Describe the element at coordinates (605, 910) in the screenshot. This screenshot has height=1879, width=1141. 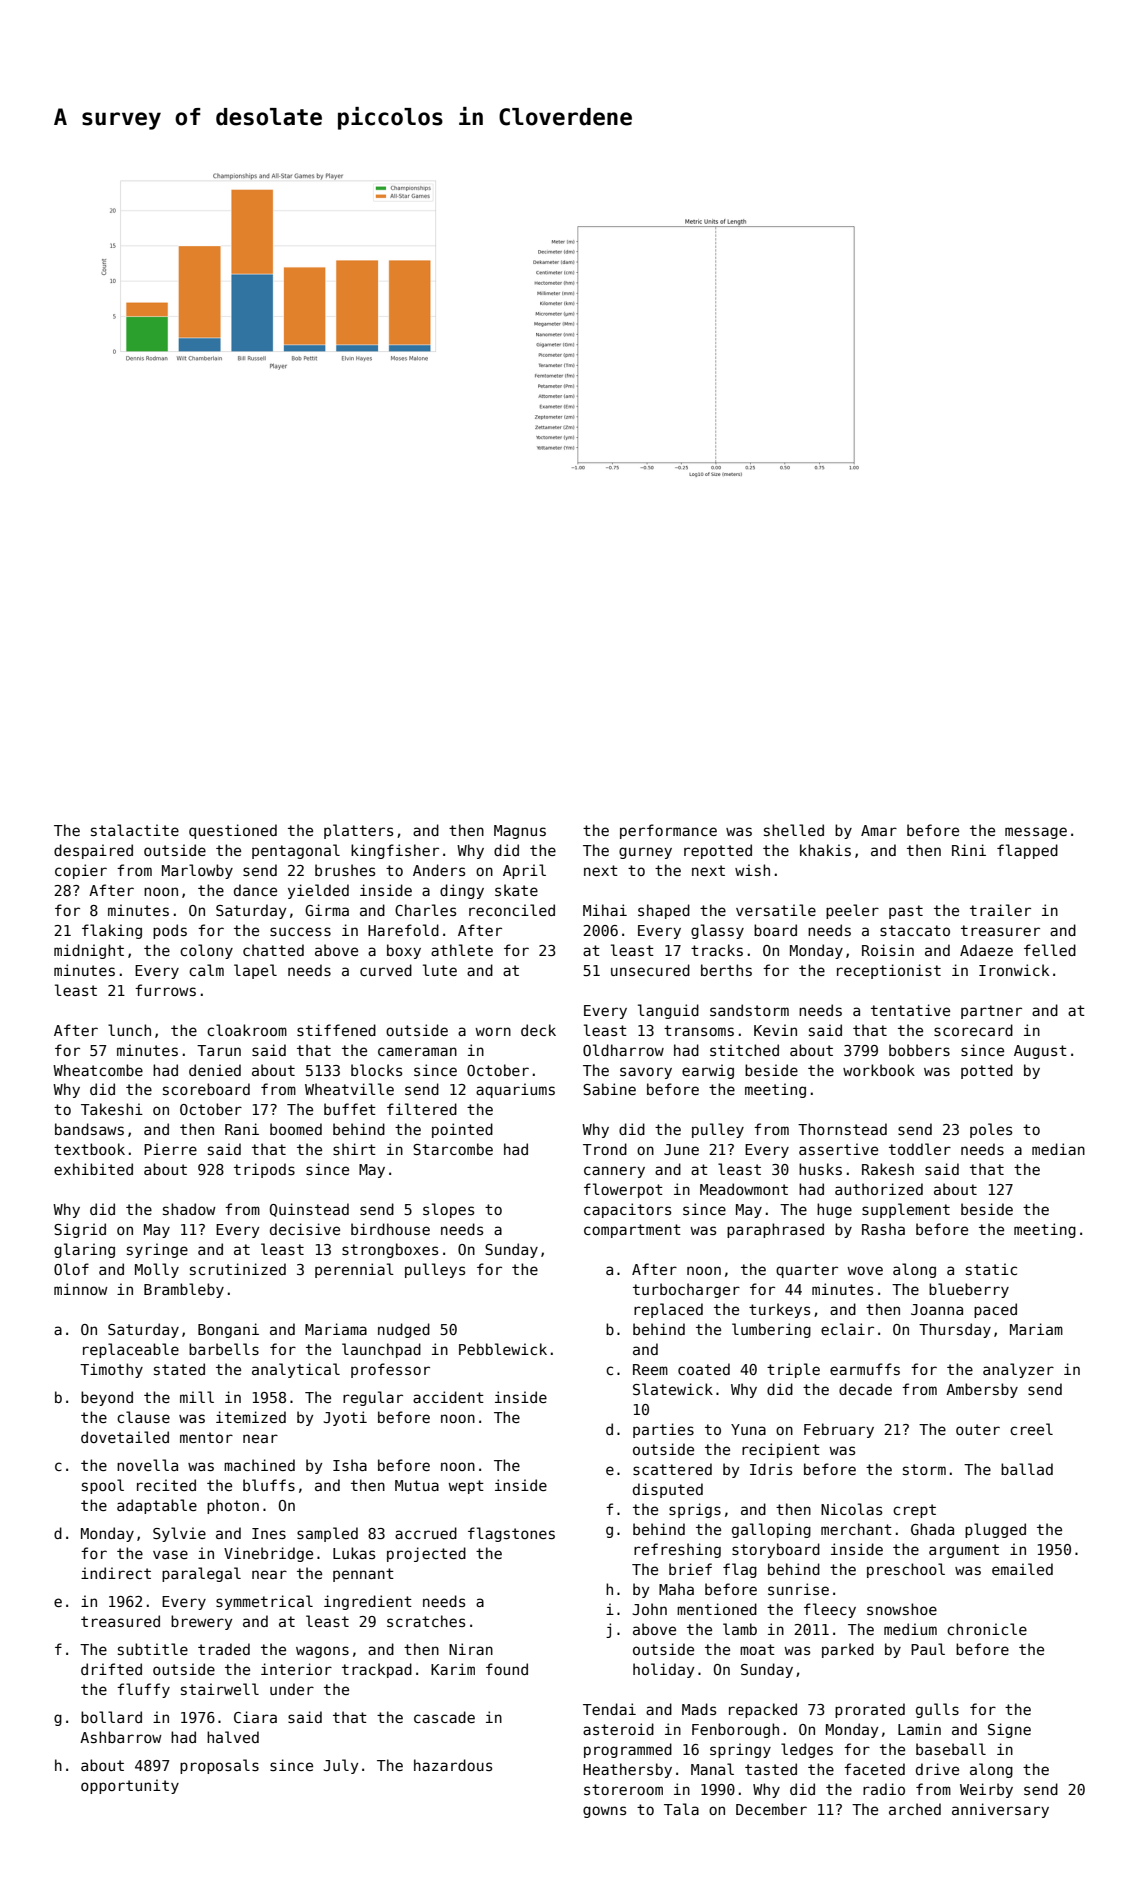
I see `Mihai` at that location.
